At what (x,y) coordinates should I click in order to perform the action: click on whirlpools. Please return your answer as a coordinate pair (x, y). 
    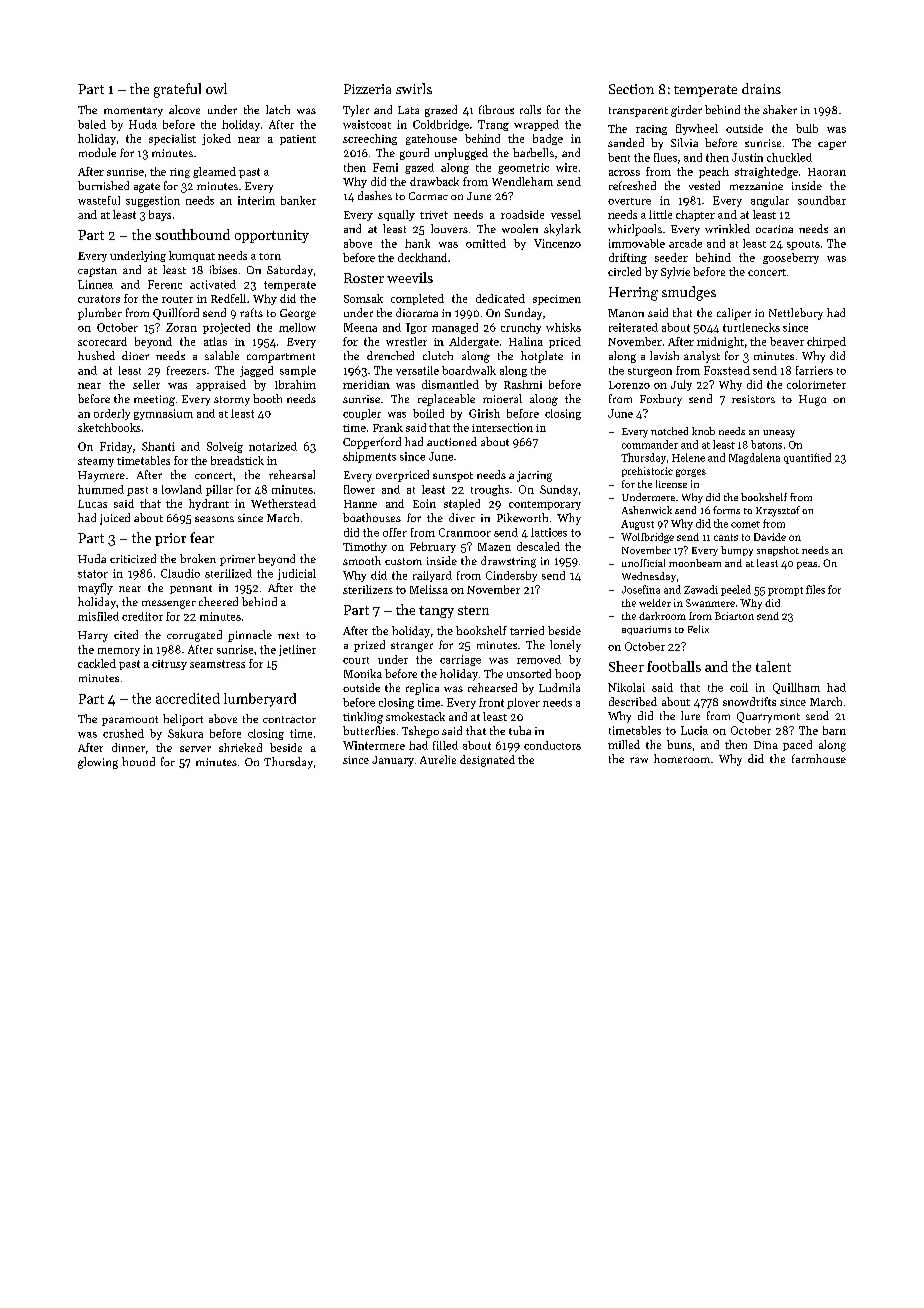
    Looking at the image, I should click on (635, 230).
